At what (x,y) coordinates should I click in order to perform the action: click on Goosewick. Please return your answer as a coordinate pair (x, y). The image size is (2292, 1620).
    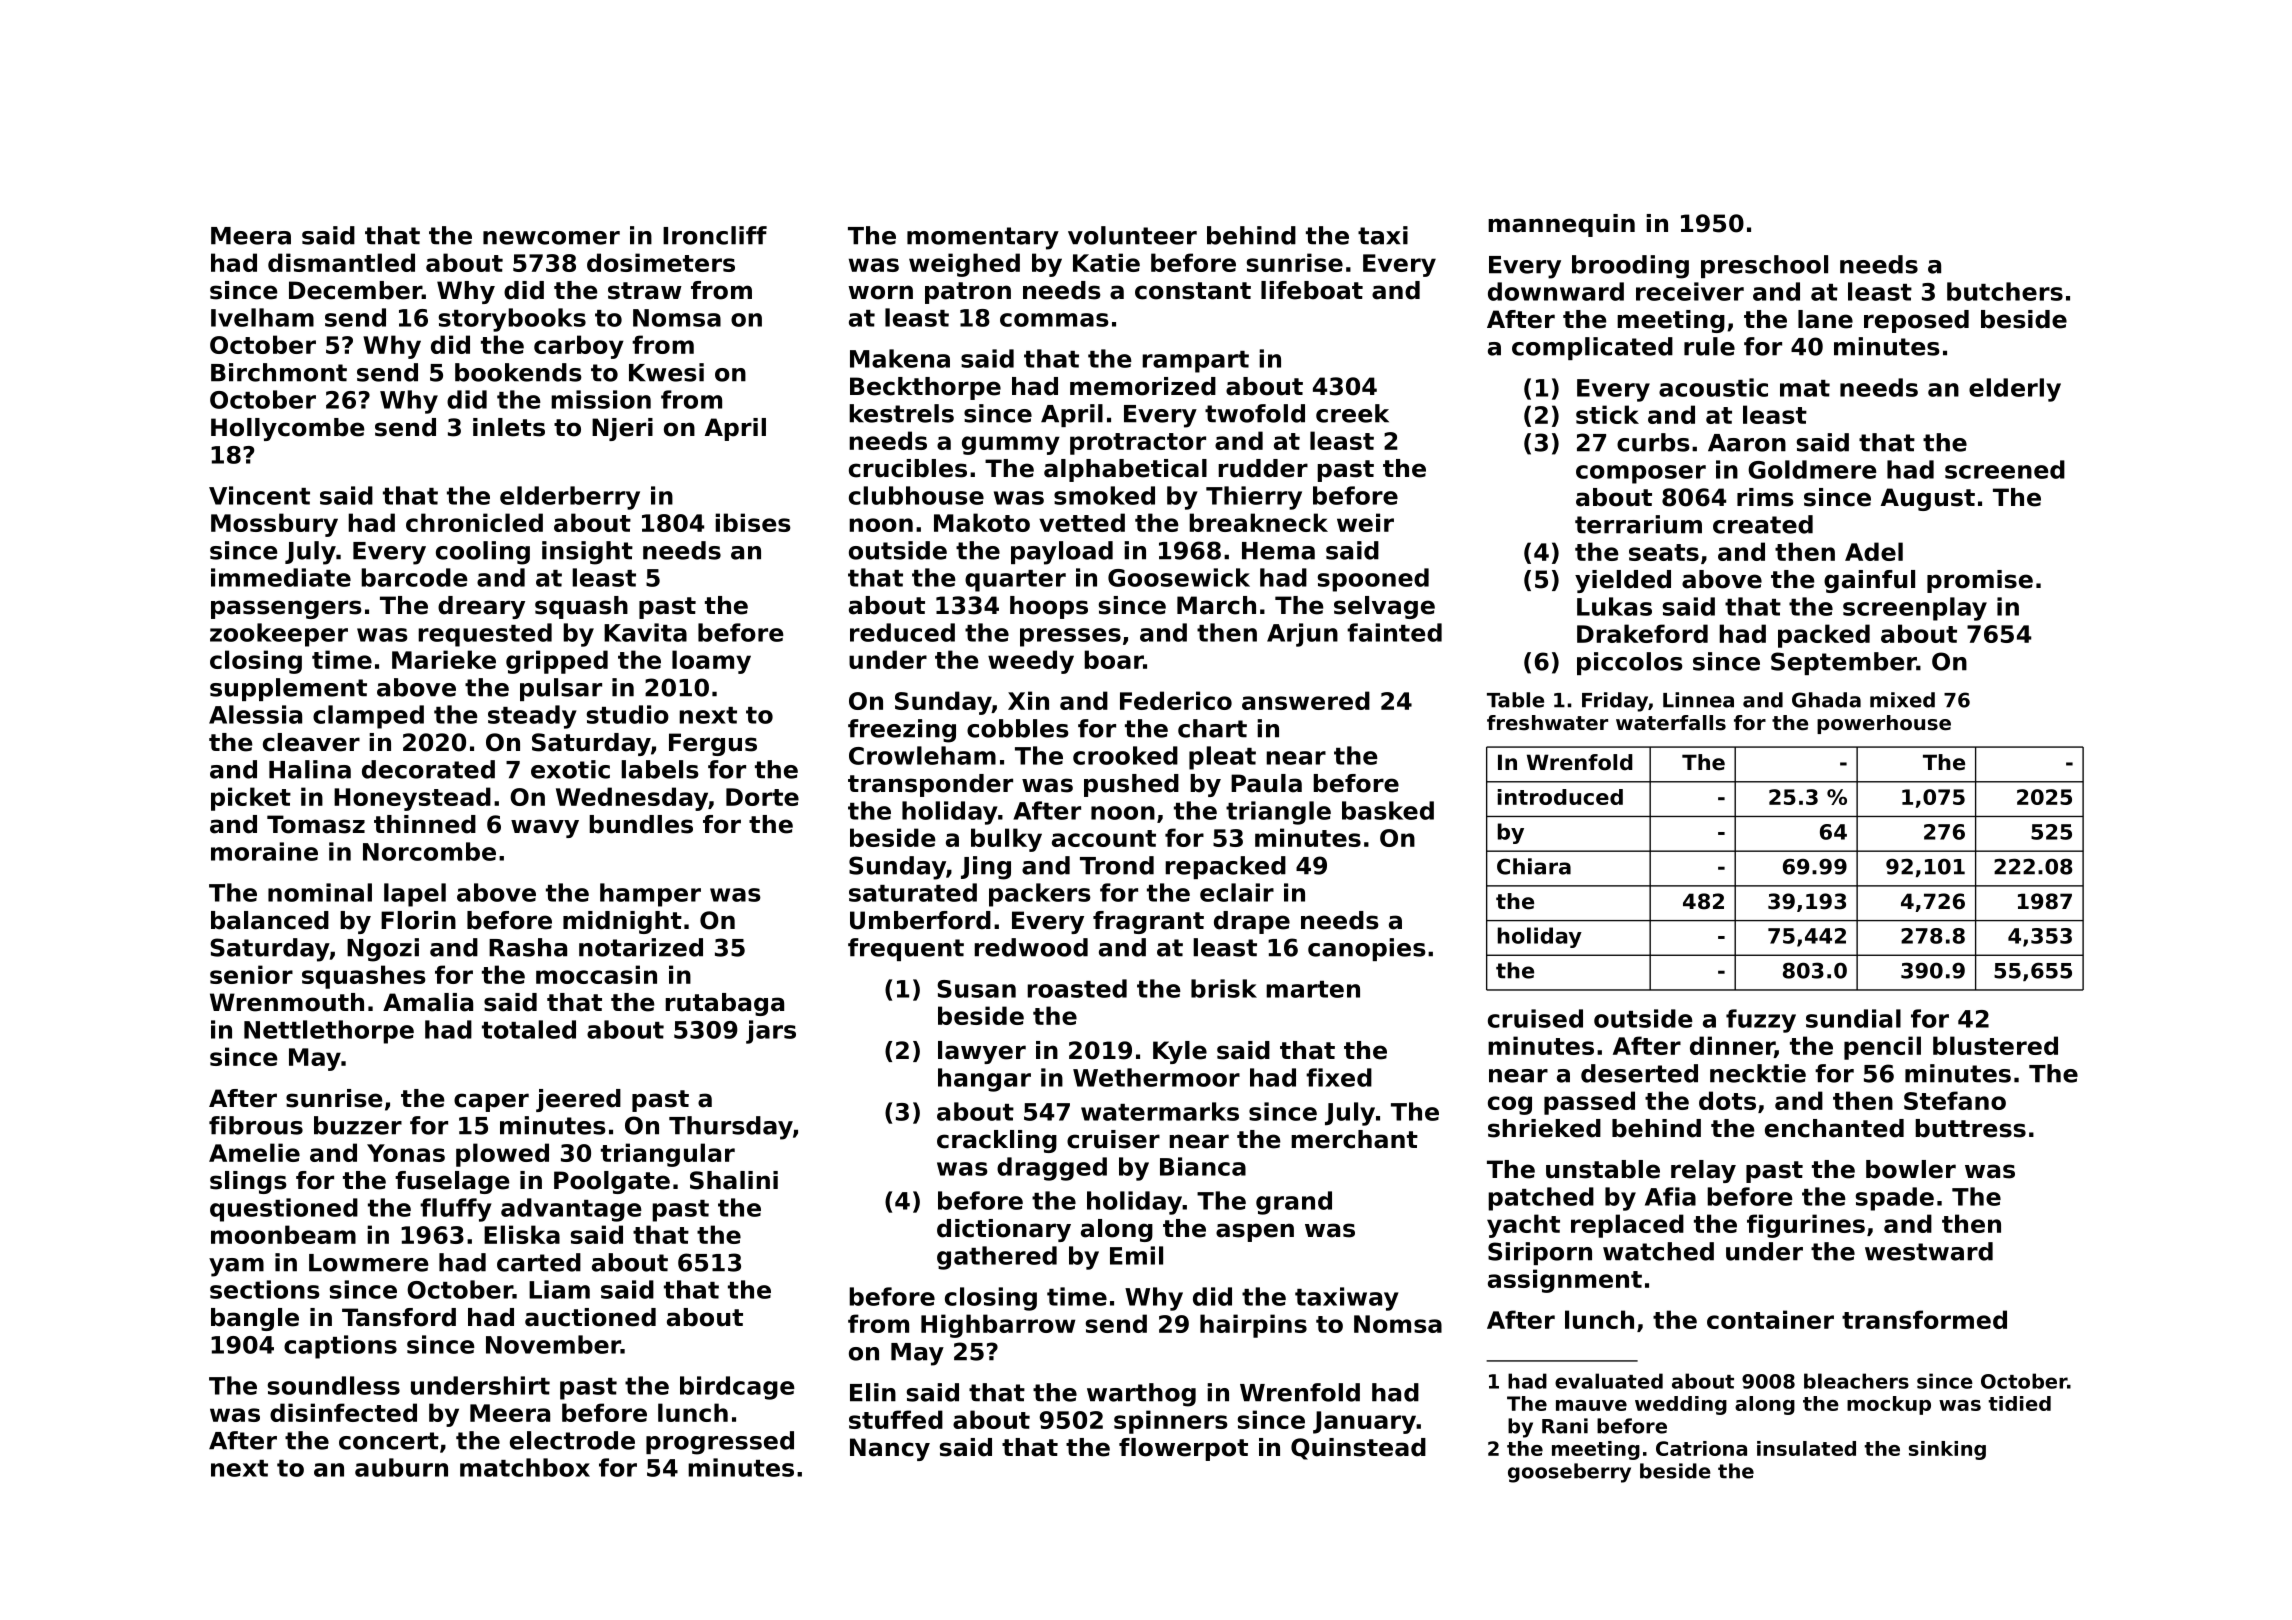
    Looking at the image, I should click on (1179, 577).
